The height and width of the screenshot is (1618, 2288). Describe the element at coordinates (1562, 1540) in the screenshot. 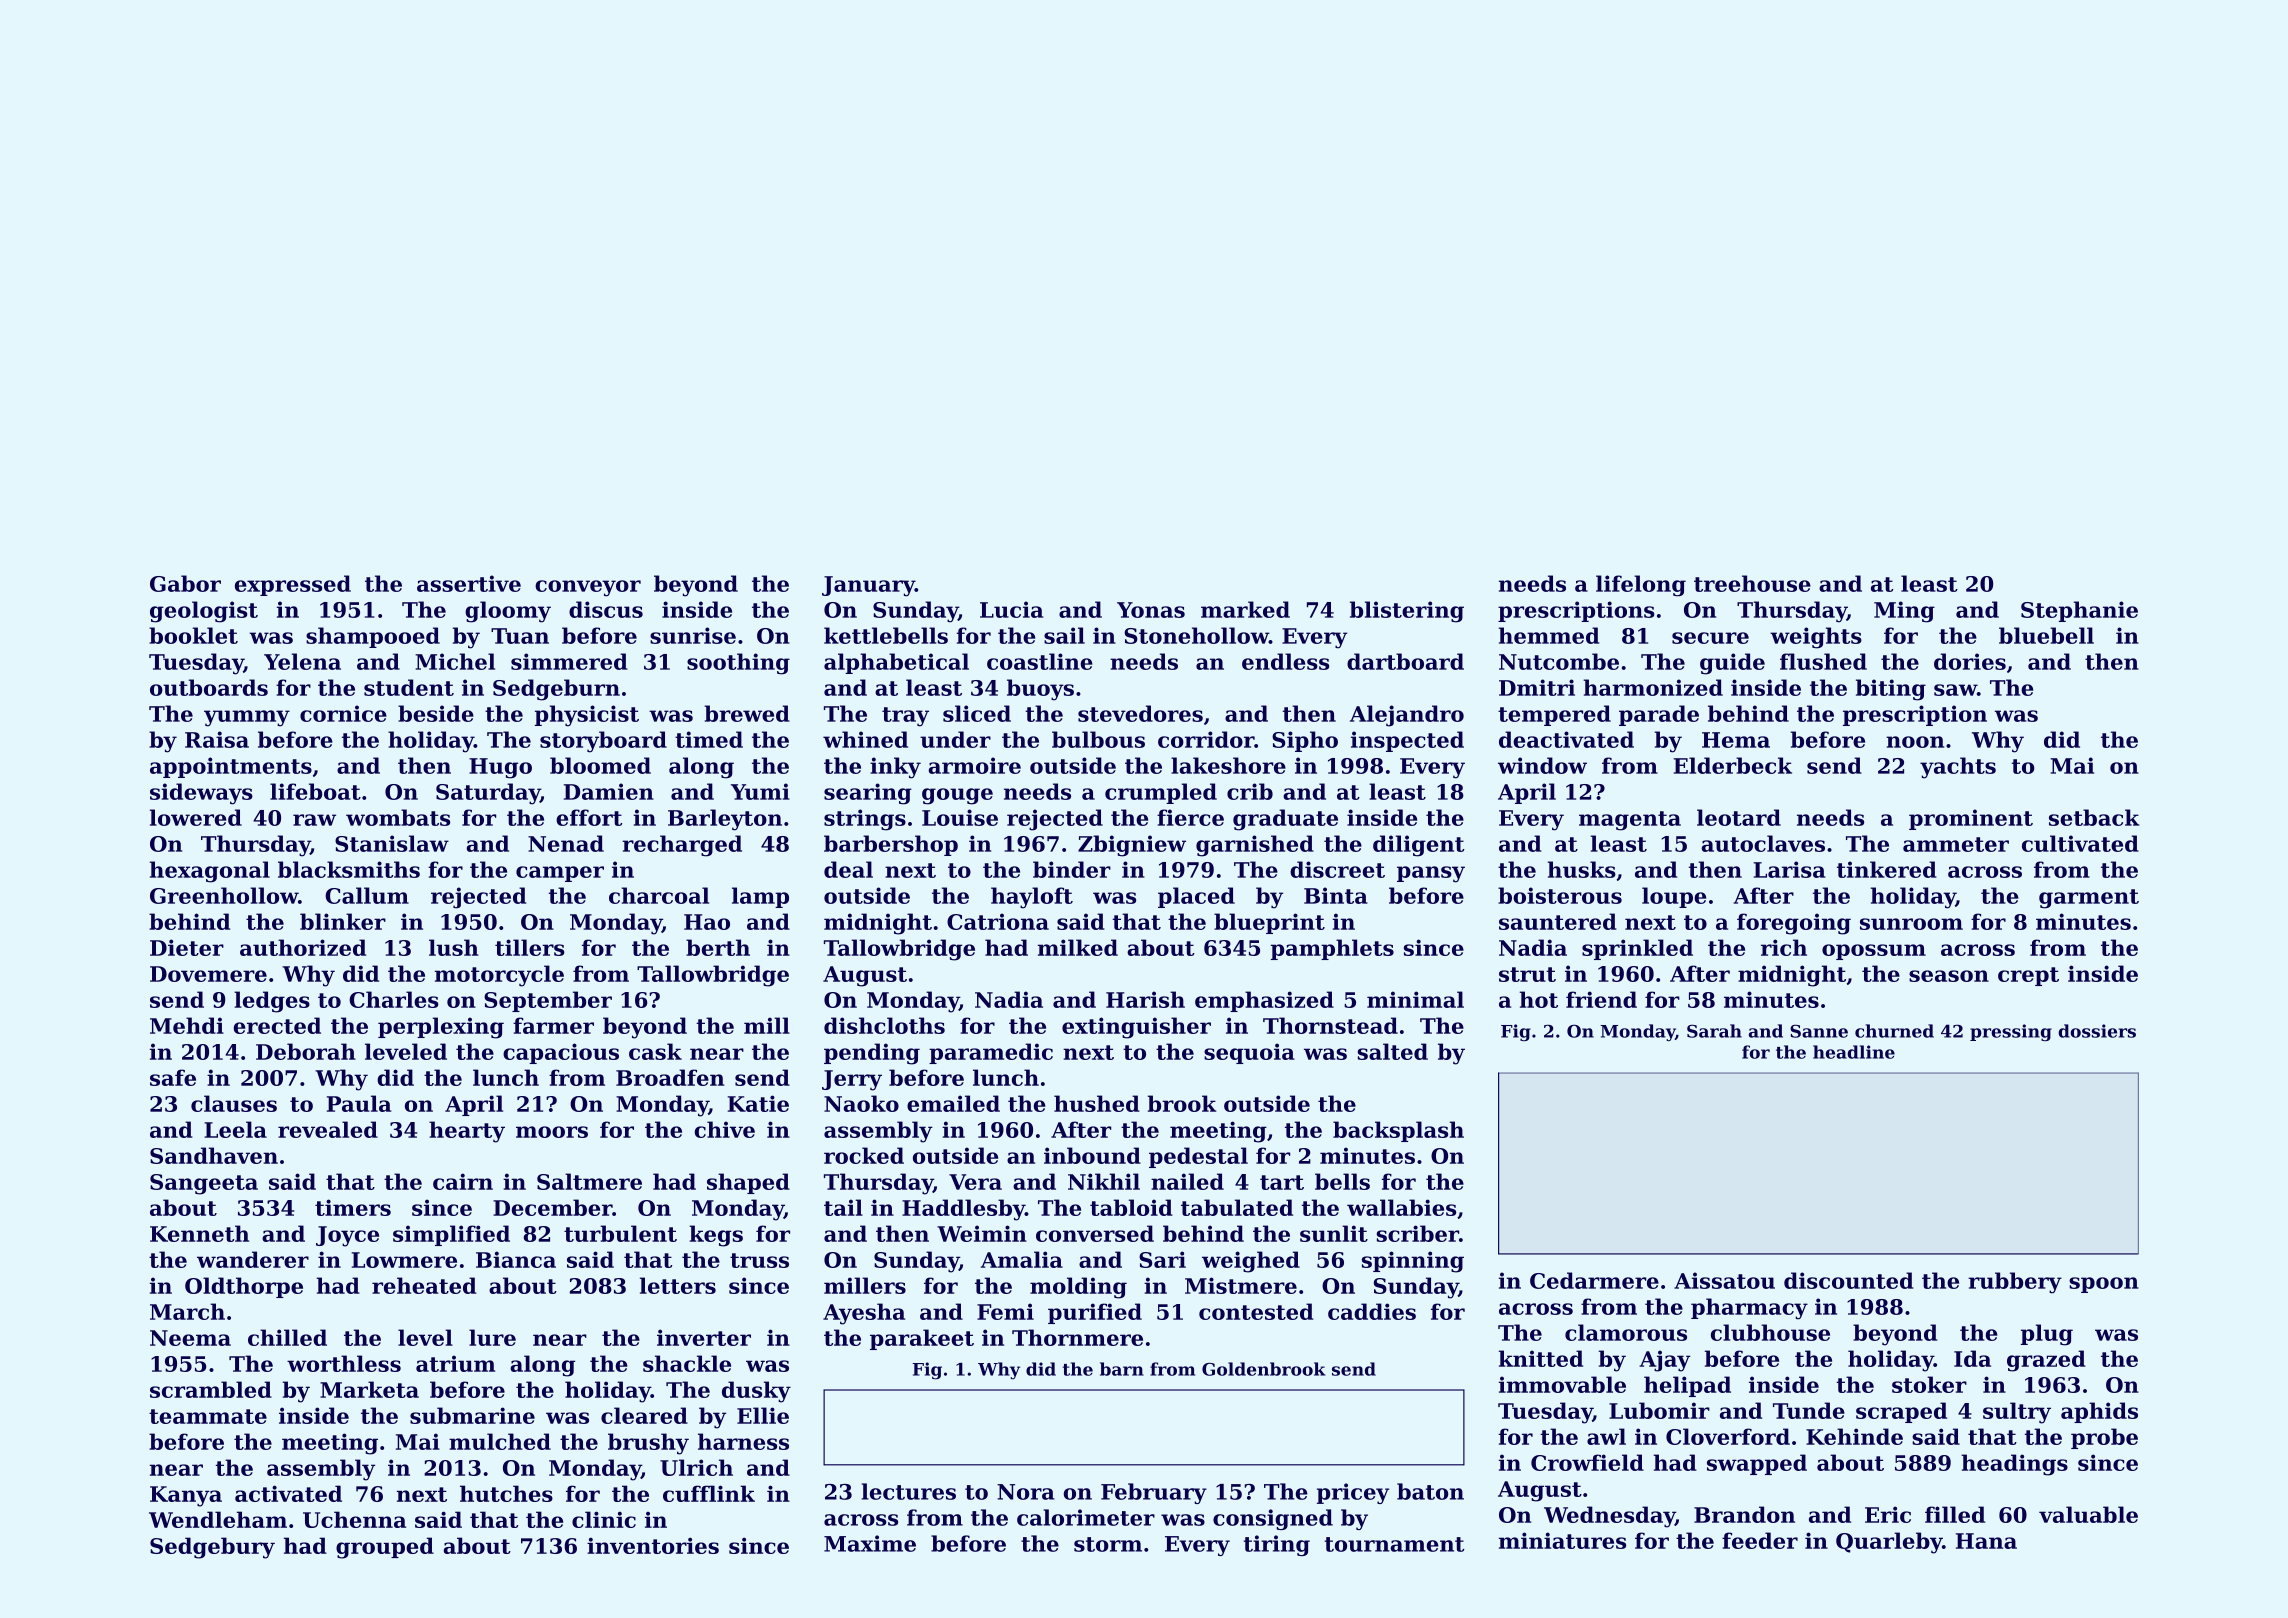

I see `miniatures` at that location.
